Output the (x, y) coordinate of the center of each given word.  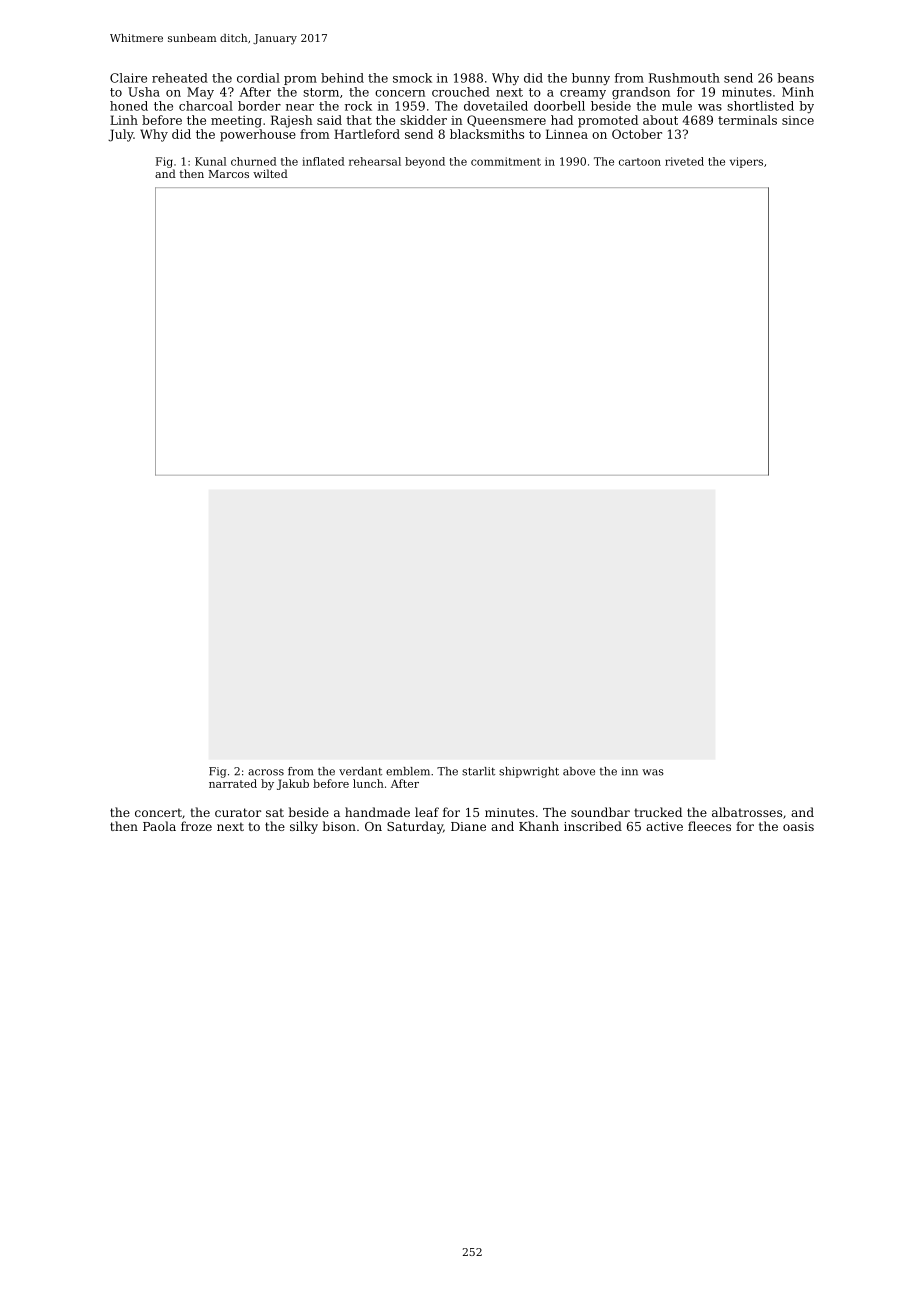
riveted (684, 161)
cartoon (640, 162)
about (660, 120)
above (579, 771)
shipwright (529, 772)
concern (400, 93)
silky (304, 827)
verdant (360, 771)
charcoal (206, 106)
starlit (478, 771)
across (266, 772)
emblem (408, 771)
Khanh (539, 826)
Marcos (229, 174)
